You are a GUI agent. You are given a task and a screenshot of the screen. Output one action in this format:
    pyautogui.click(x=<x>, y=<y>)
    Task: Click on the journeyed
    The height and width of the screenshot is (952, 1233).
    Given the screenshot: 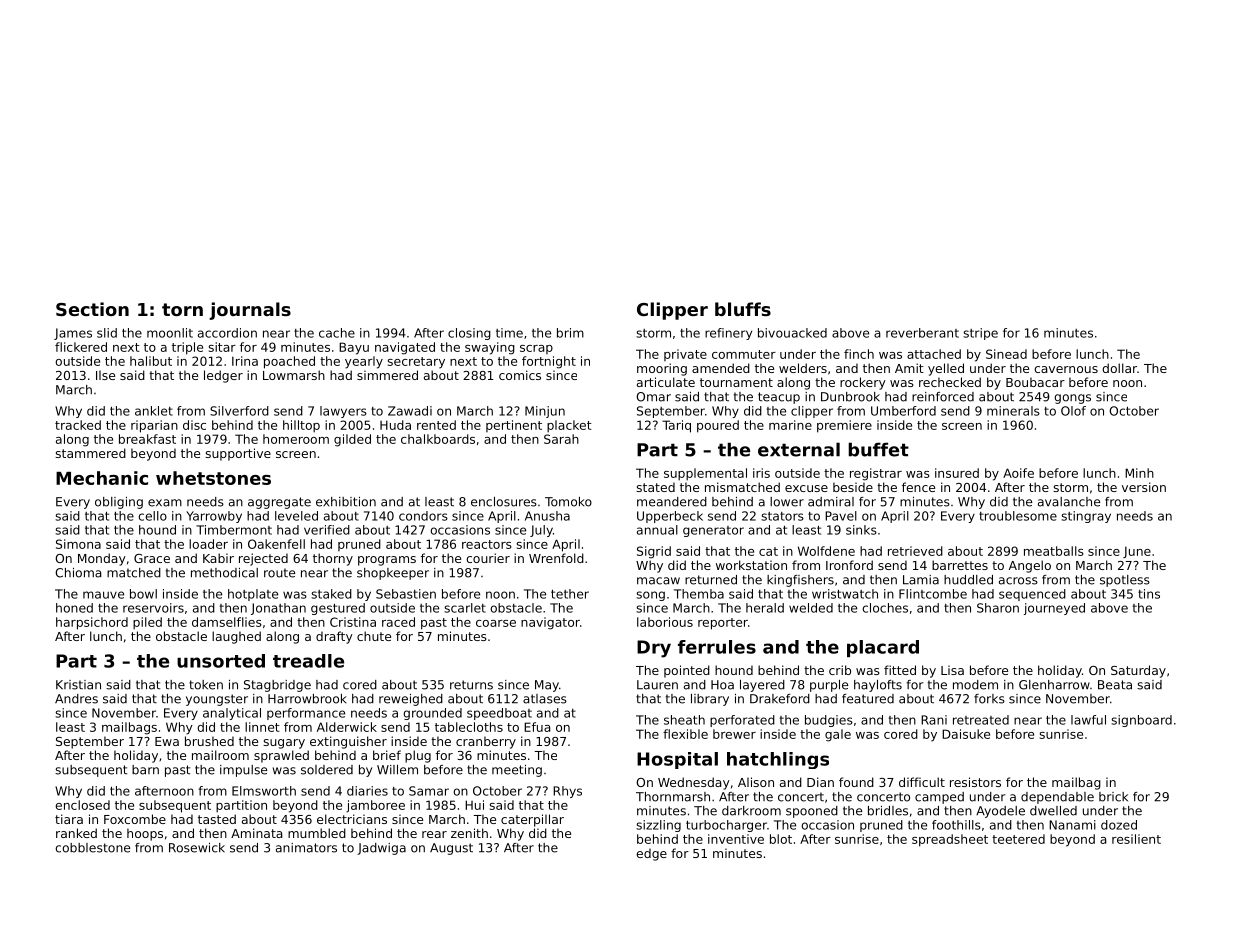 What is the action you would take?
    pyautogui.click(x=1054, y=609)
